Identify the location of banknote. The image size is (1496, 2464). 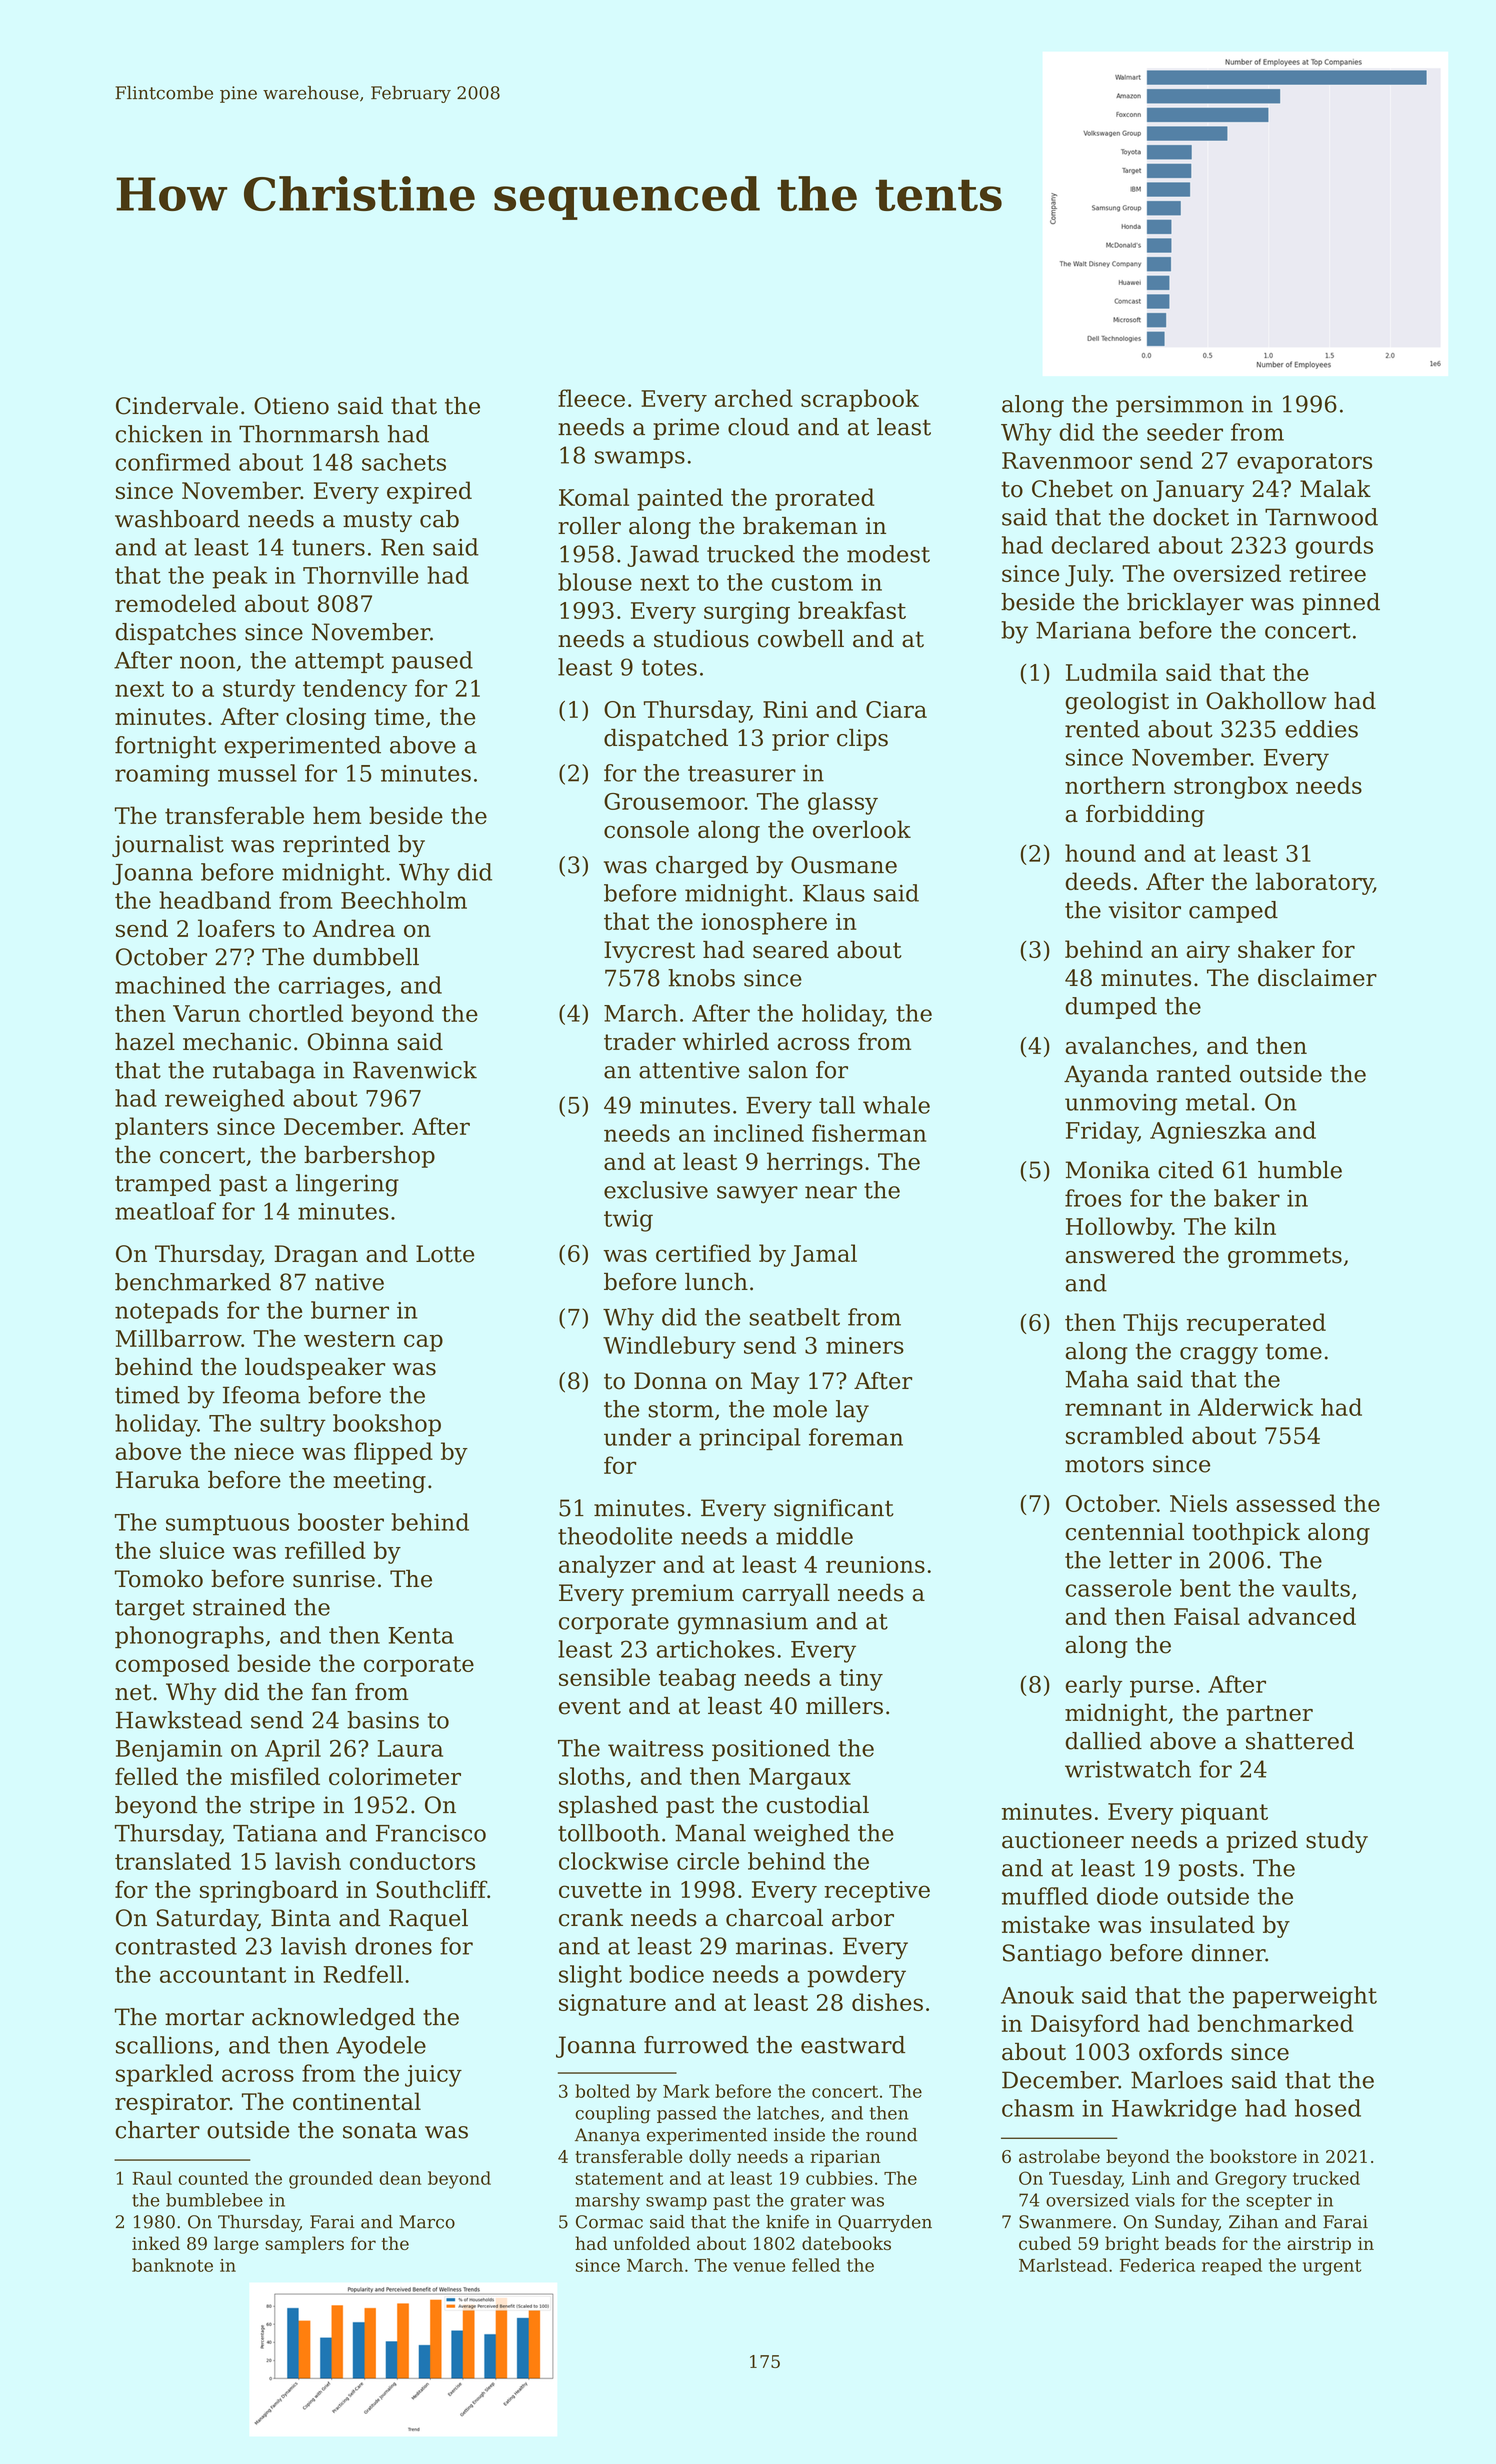
(172, 2265).
